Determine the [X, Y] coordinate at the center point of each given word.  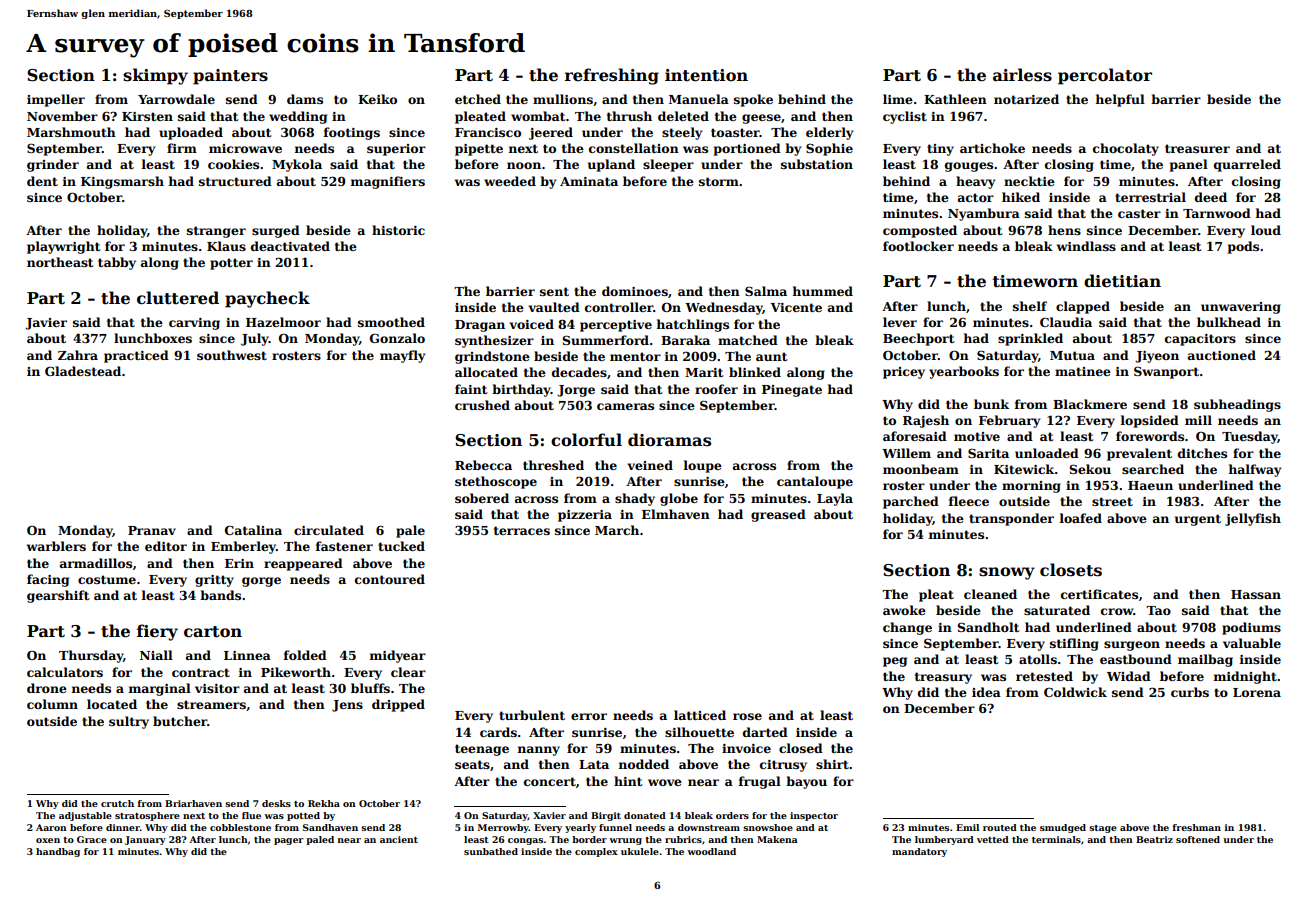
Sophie [829, 149]
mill [1198, 420]
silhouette [699, 732]
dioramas [669, 440]
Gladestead [83, 371]
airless [1022, 75]
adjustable [85, 816]
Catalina [253, 530]
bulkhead [1229, 322]
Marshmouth [71, 132]
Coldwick [1075, 692]
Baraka [685, 340]
